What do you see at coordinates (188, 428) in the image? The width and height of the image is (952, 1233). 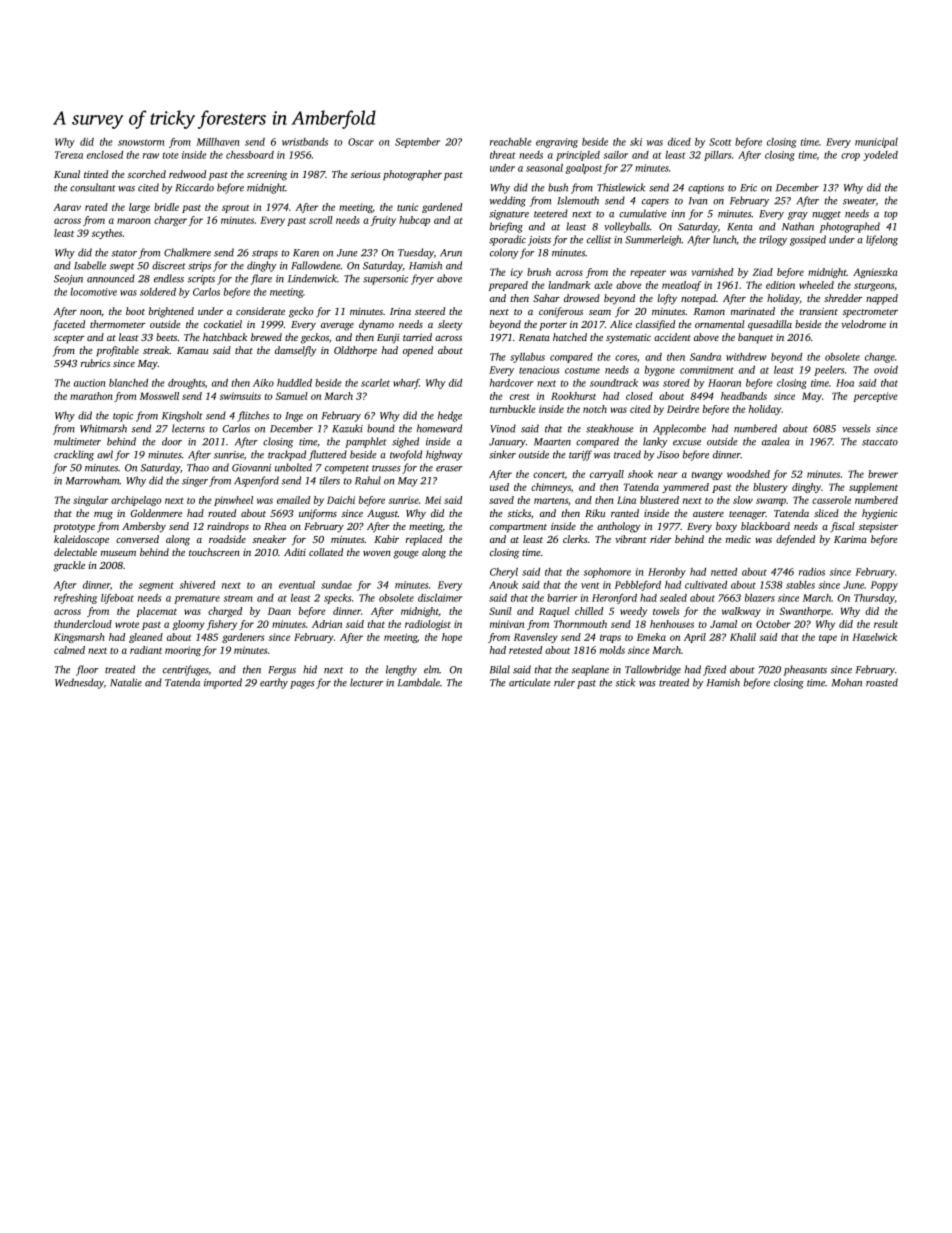 I see `lecterns` at bounding box center [188, 428].
